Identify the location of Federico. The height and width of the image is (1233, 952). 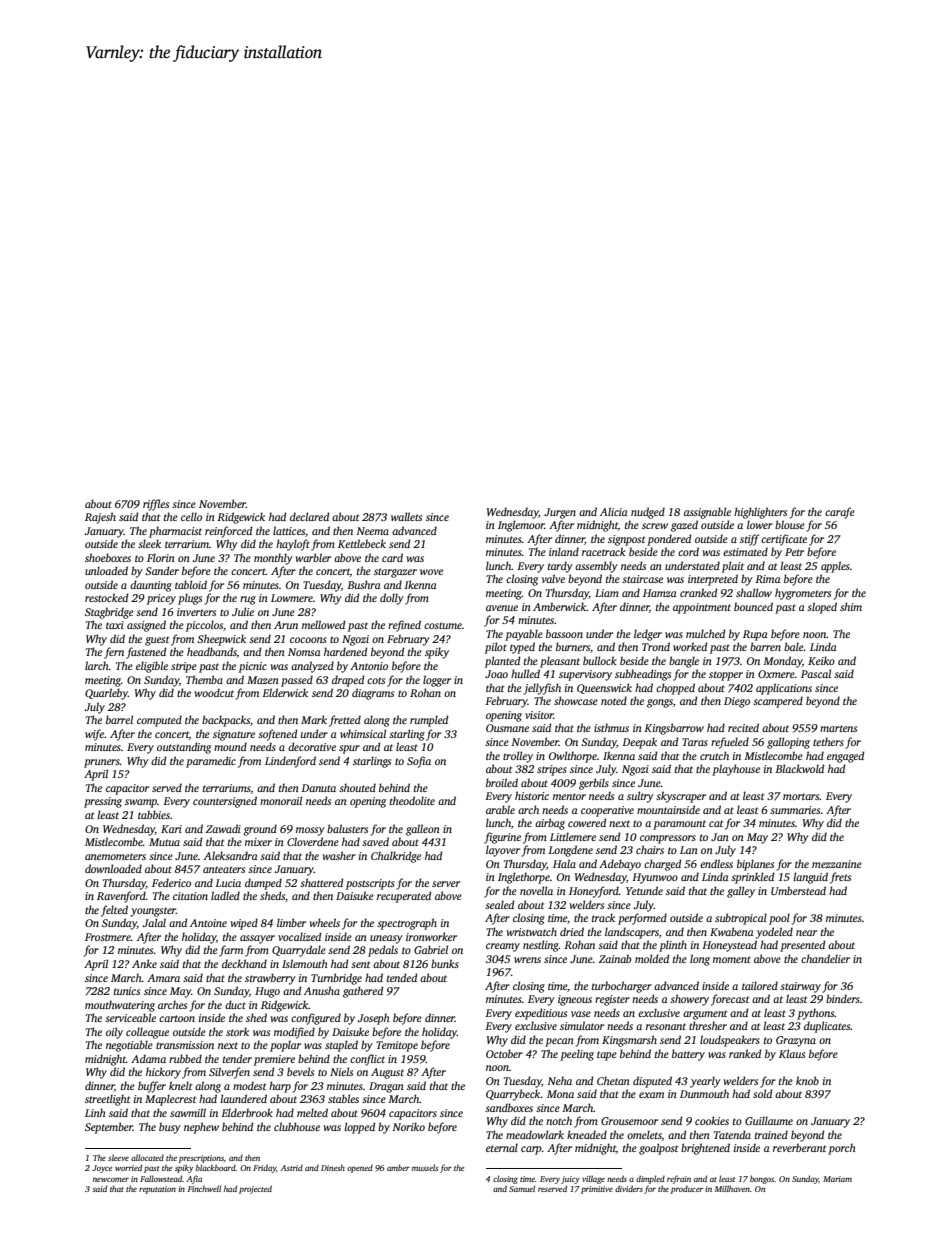
(171, 882).
